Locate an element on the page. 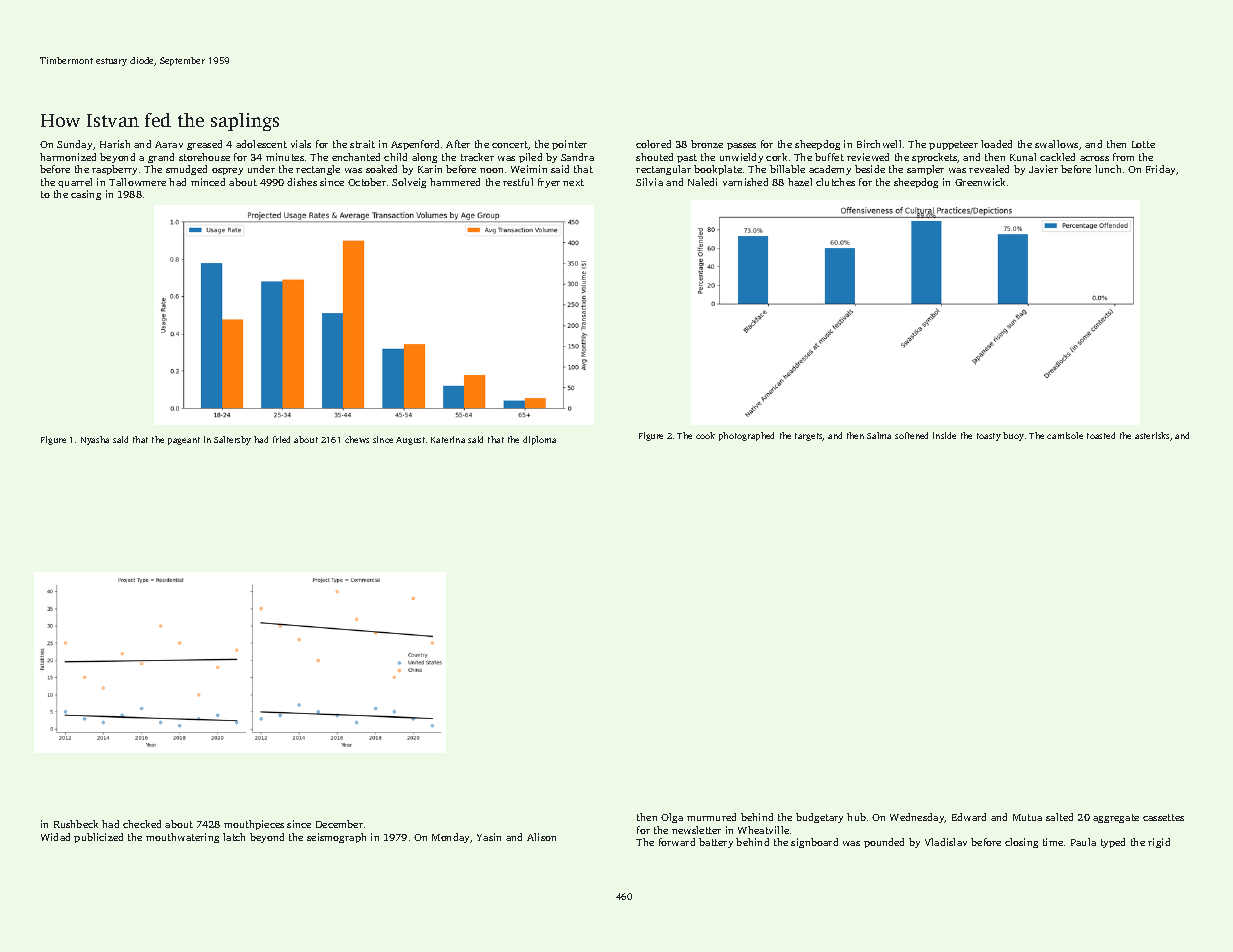 Image resolution: width=1233 pixels, height=952 pixels. Saltersby is located at coordinates (232, 440).
